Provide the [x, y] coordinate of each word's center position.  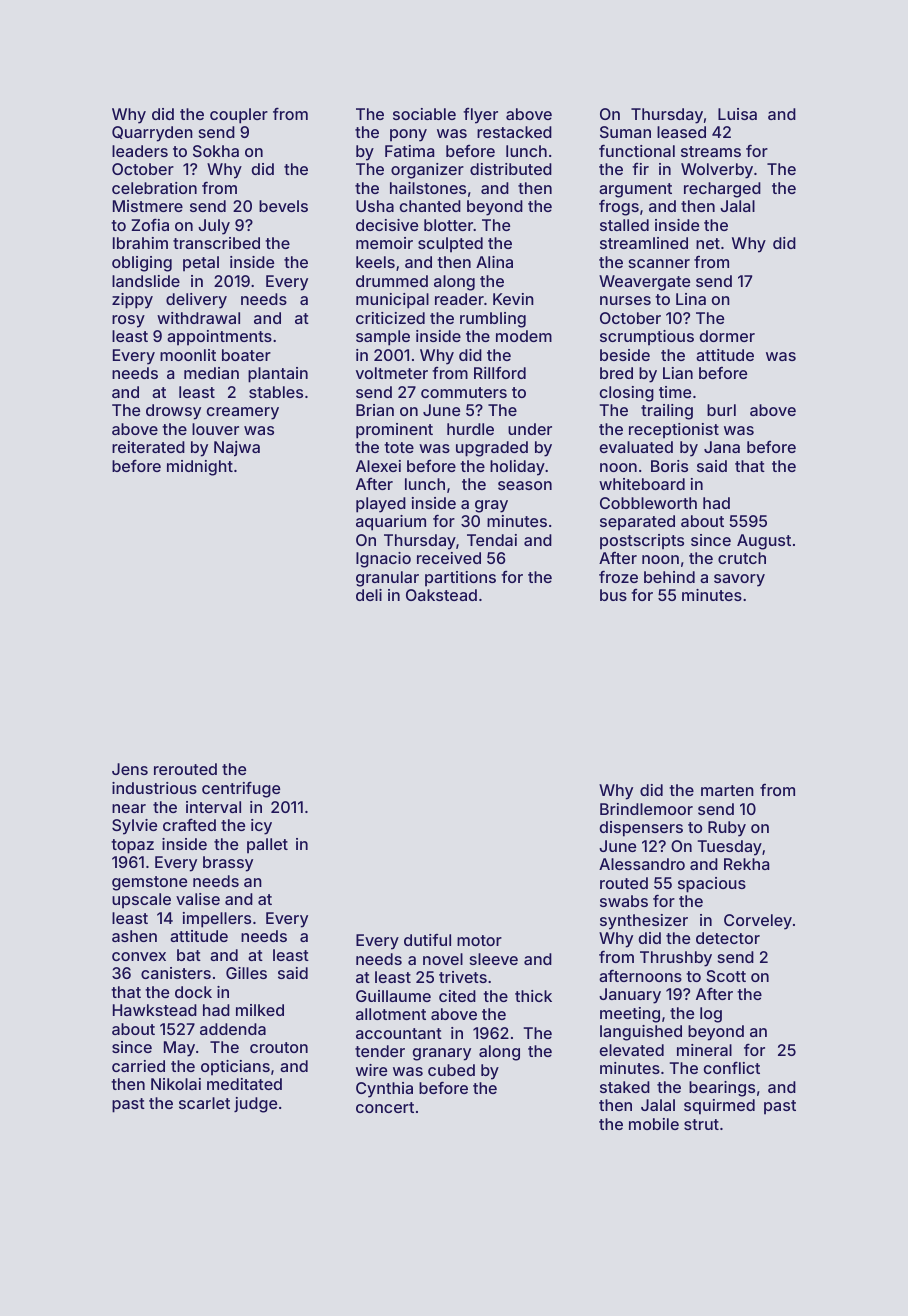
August [764, 542]
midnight [200, 468]
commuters [464, 392]
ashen [134, 936]
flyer [480, 116]
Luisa [737, 114]
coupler [239, 116]
